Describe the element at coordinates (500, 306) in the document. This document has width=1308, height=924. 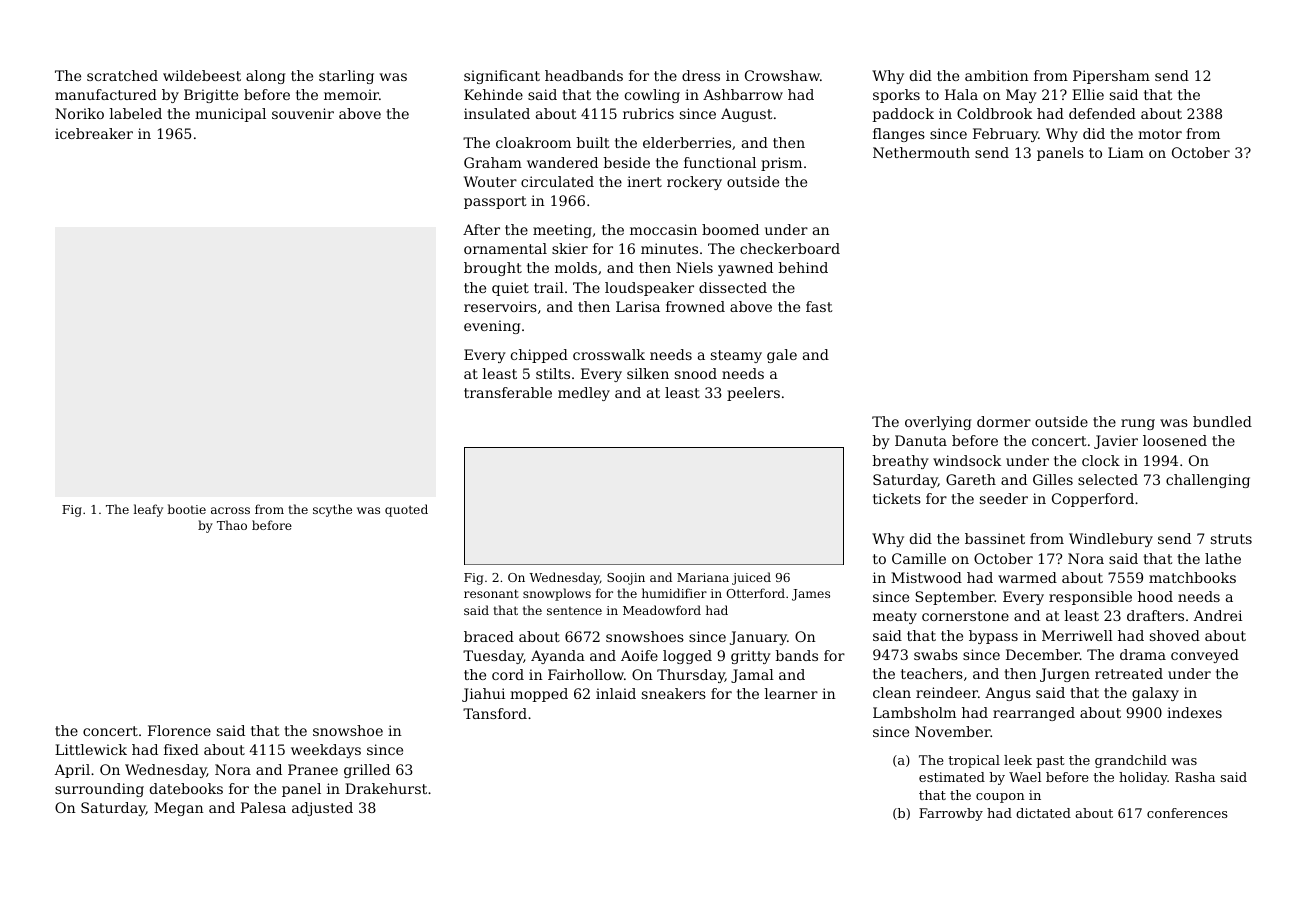
I see `reservoirs` at that location.
